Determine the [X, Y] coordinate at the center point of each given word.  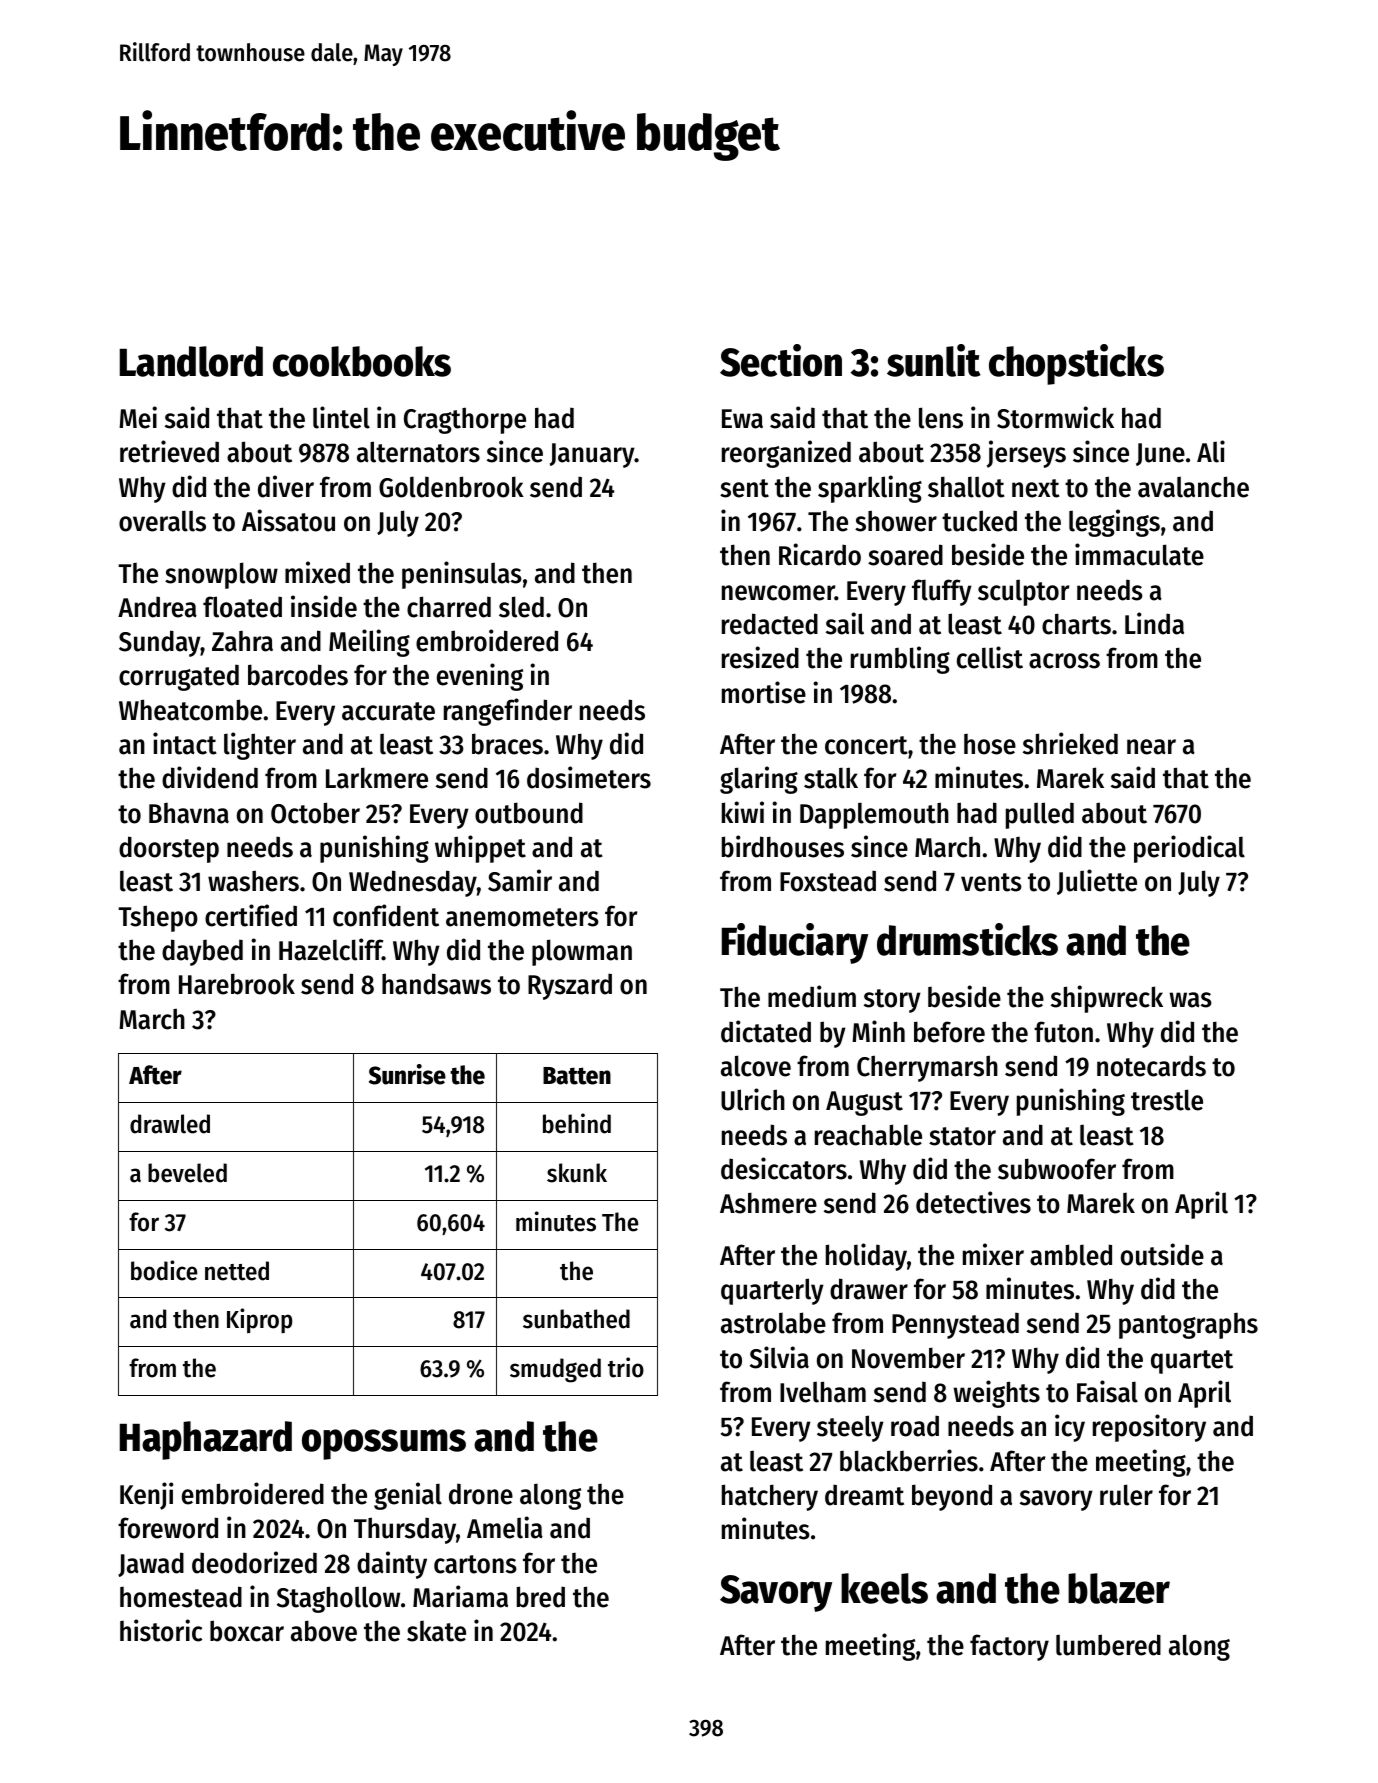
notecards [1151, 1066]
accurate [388, 711]
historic [161, 1630]
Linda [1154, 623]
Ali [1211, 451]
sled [521, 607]
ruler [1126, 1495]
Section [781, 360]
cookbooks [362, 361]
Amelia [505, 1527]
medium [812, 996]
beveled [187, 1173]
